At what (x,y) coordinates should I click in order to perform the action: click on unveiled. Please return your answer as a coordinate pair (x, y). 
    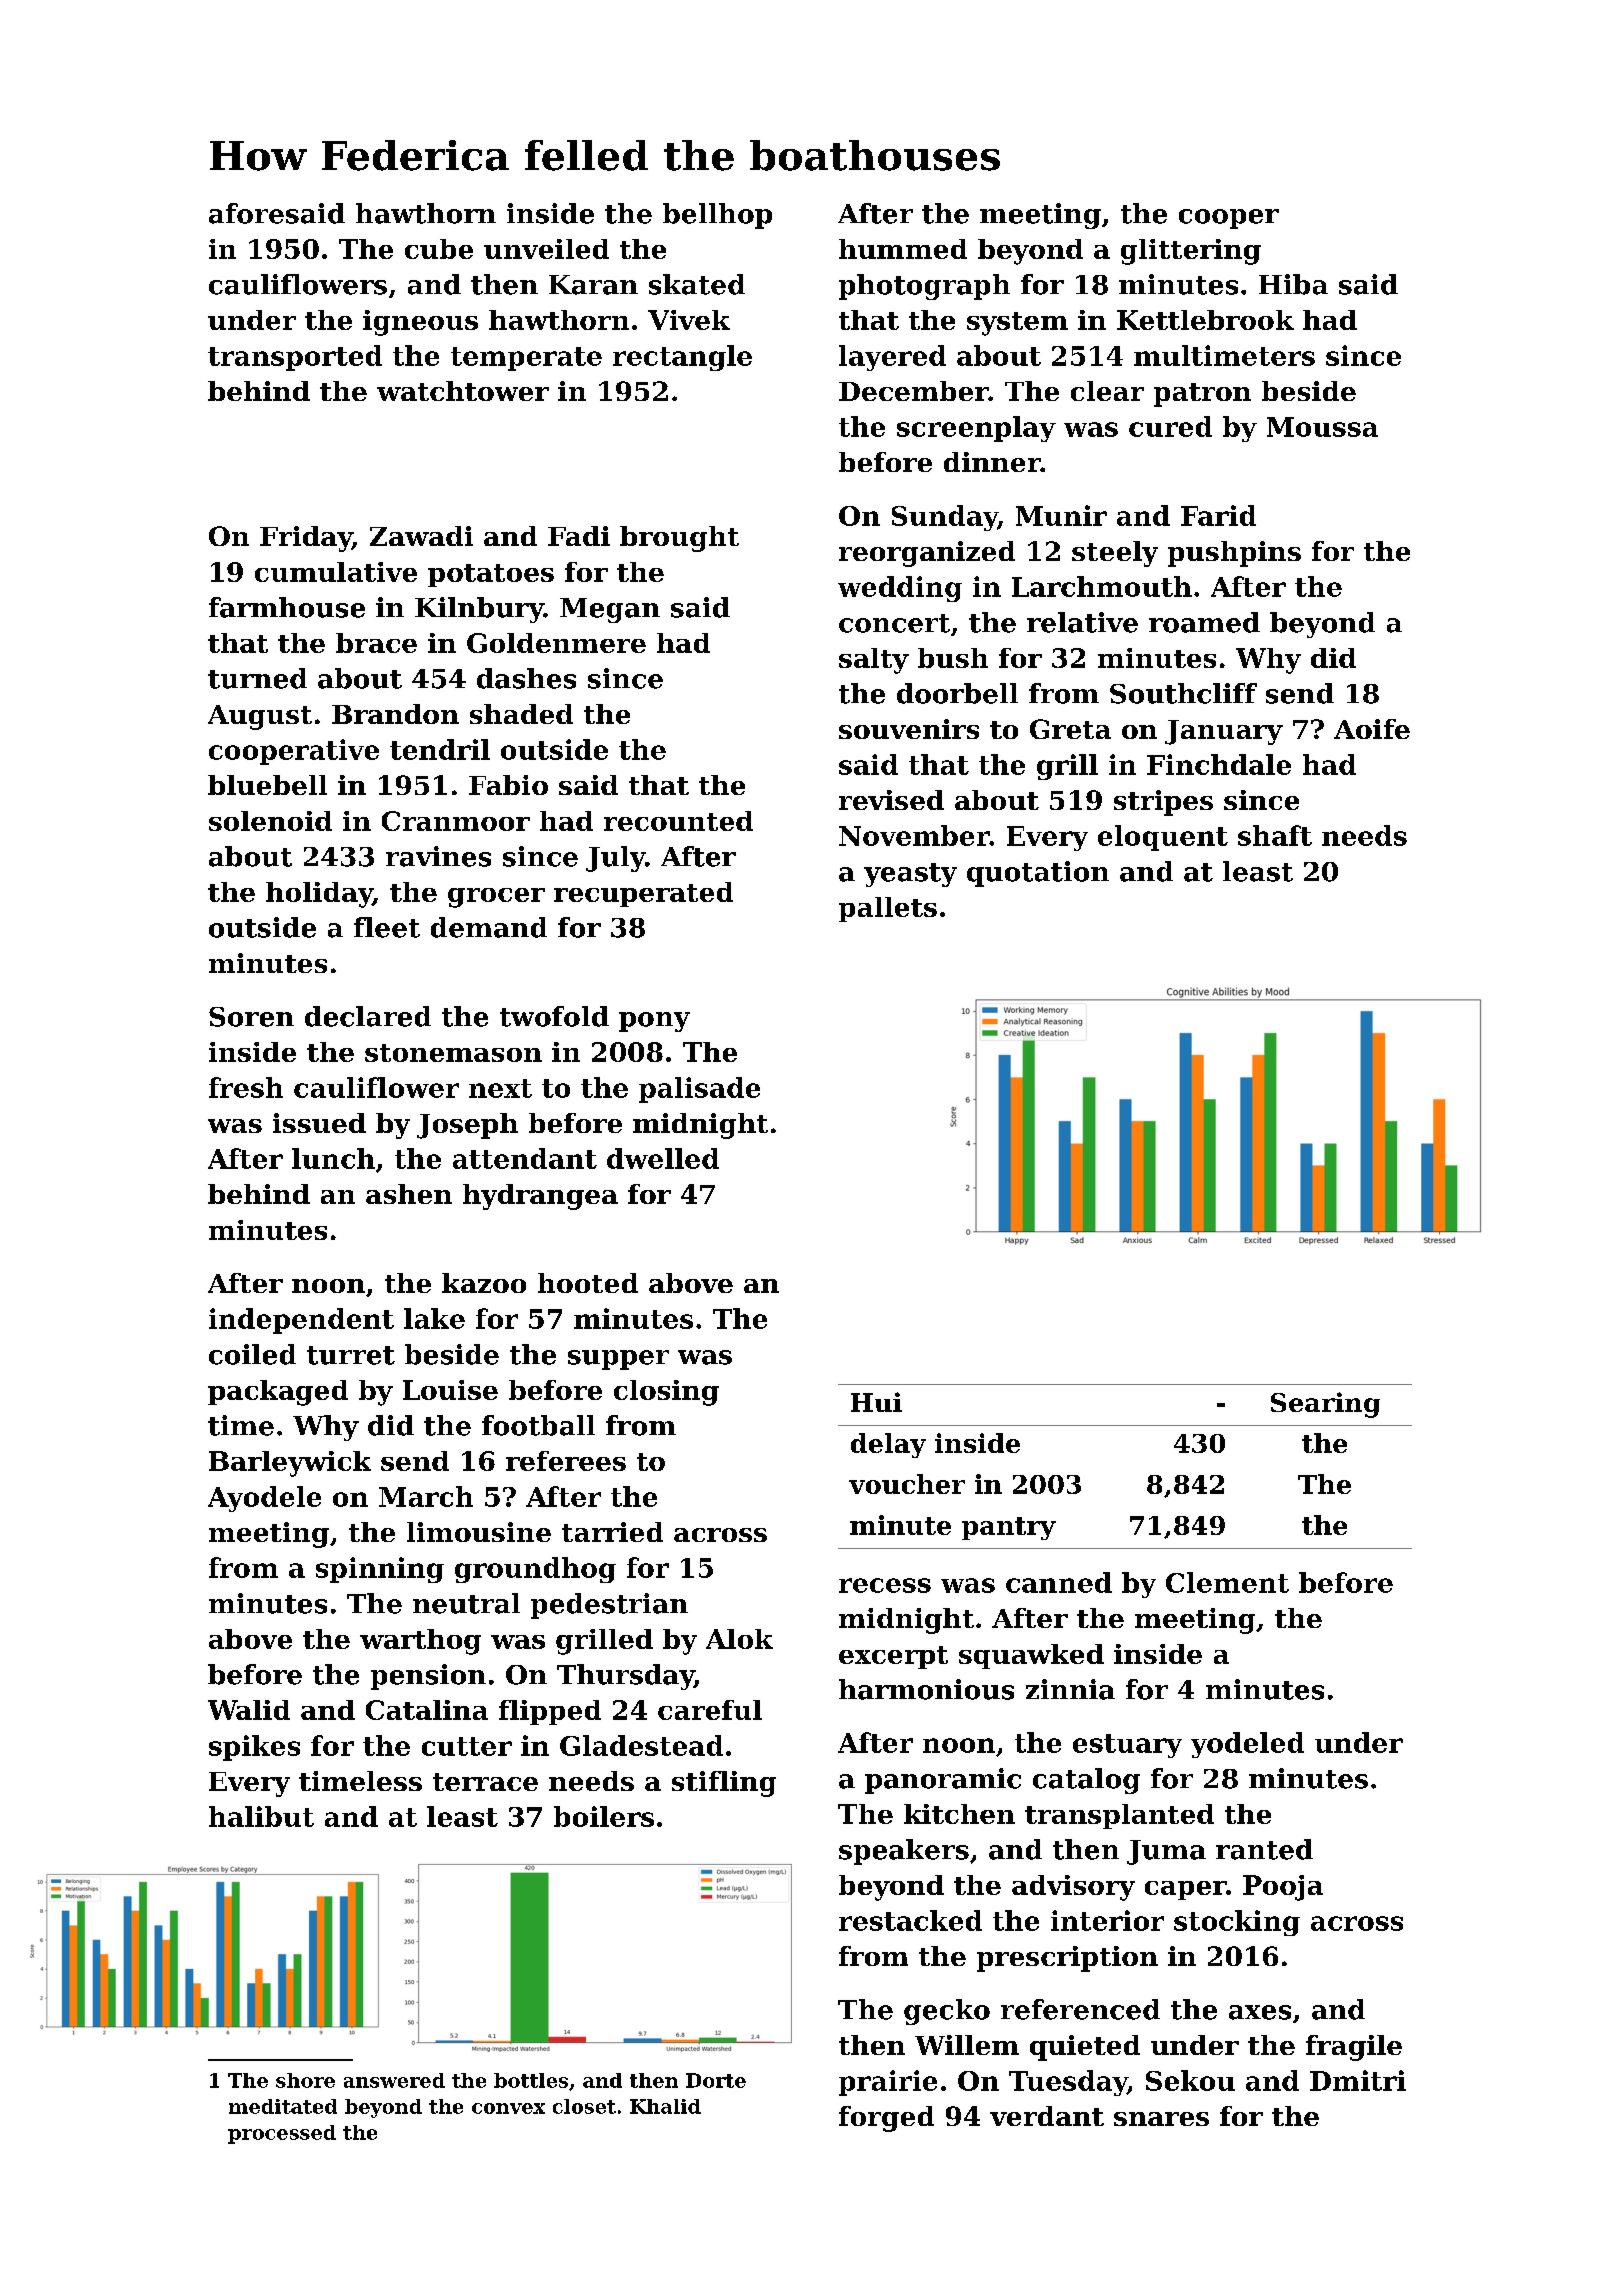
    Looking at the image, I should click on (546, 249).
